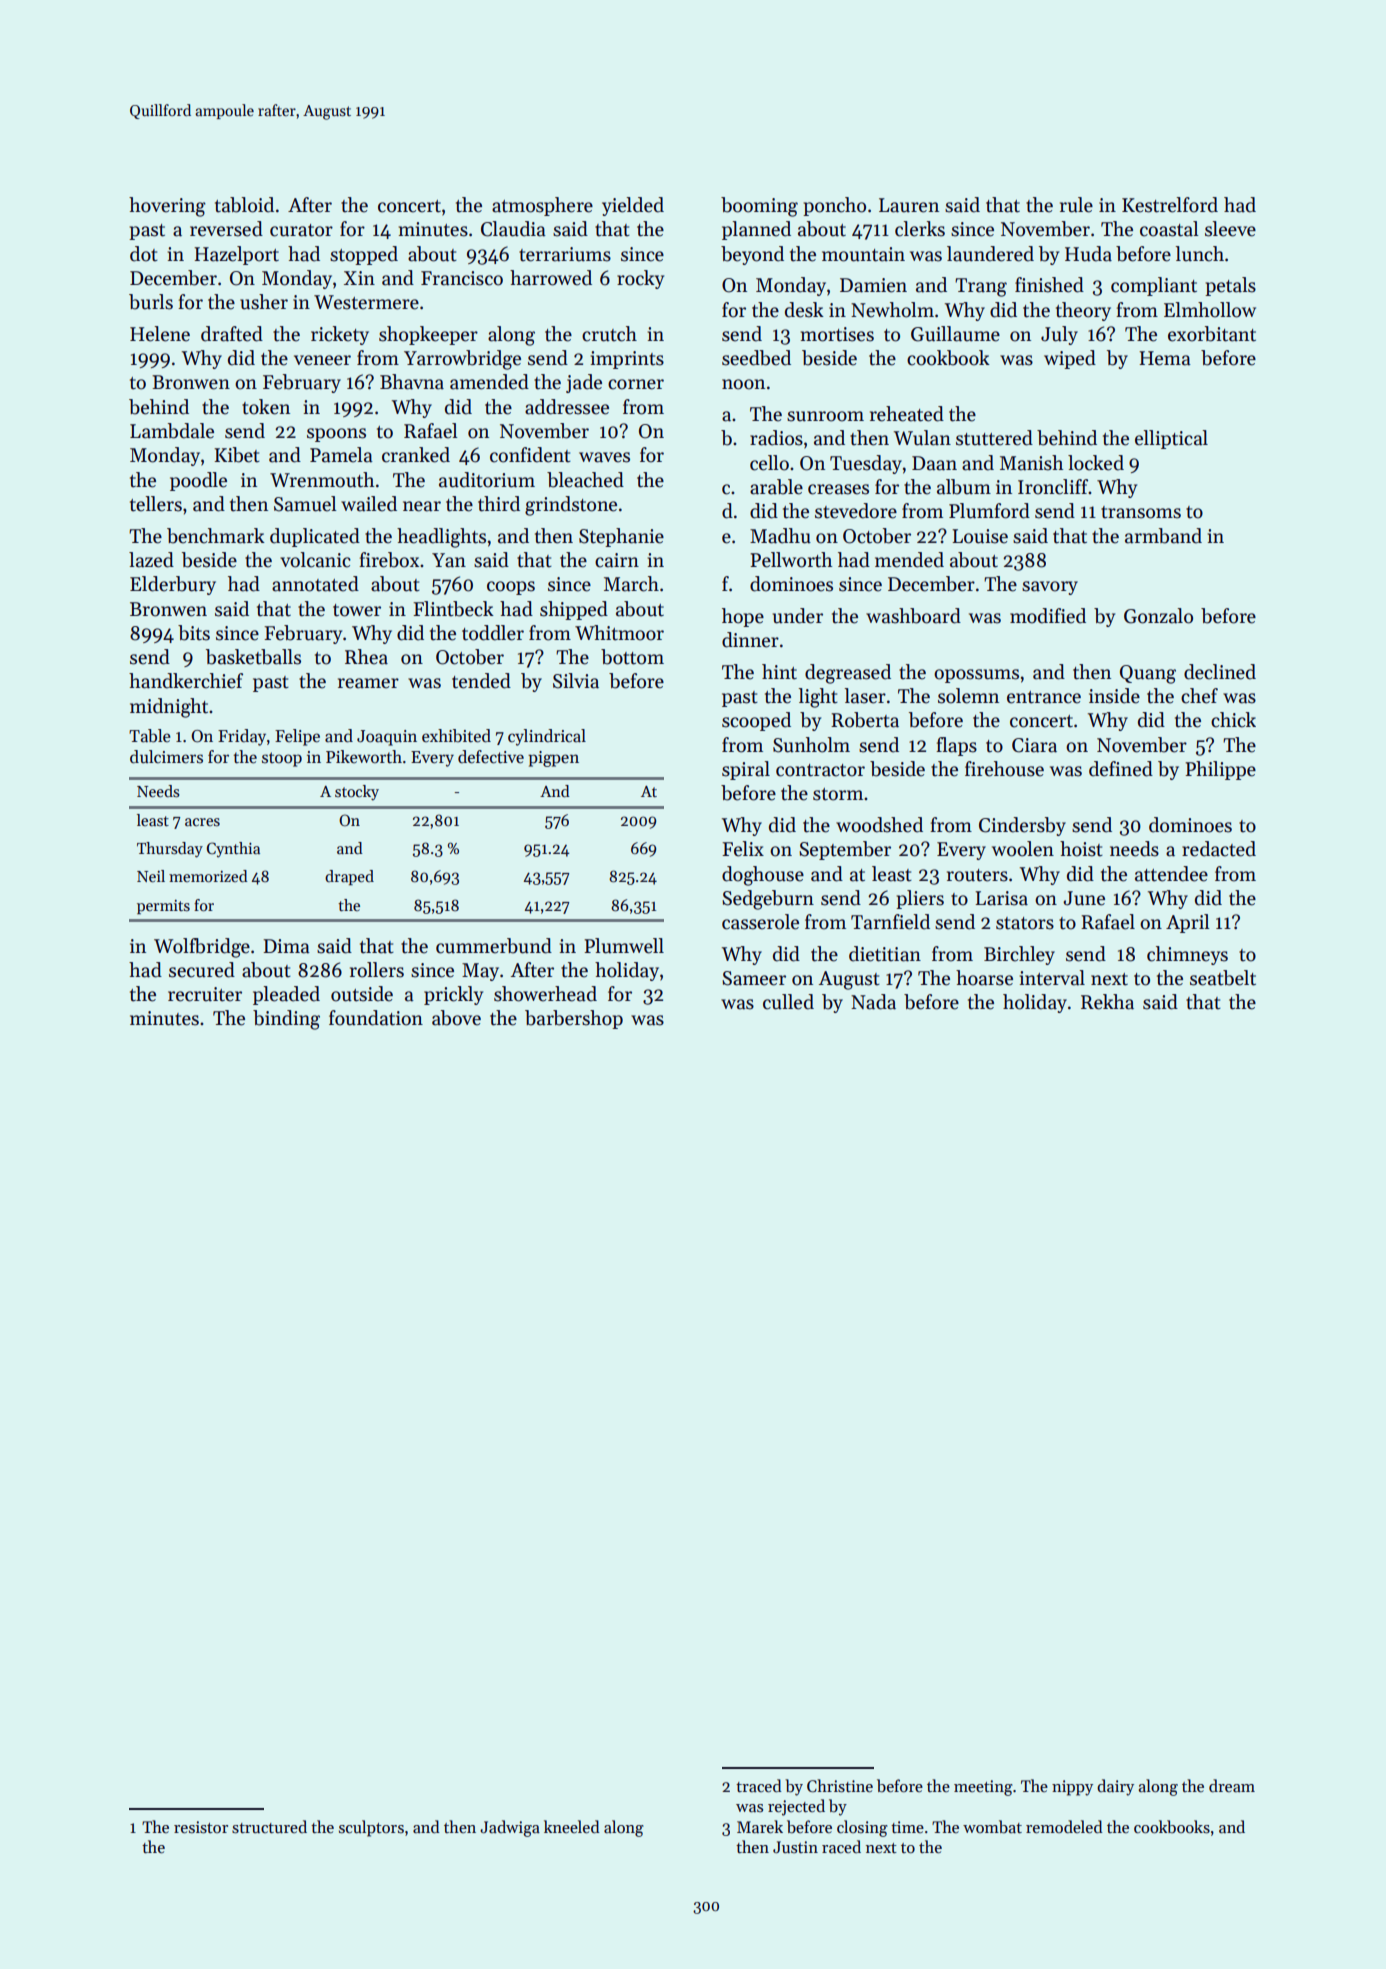  What do you see at coordinates (1170, 205) in the screenshot?
I see `Kestrelford` at bounding box center [1170, 205].
